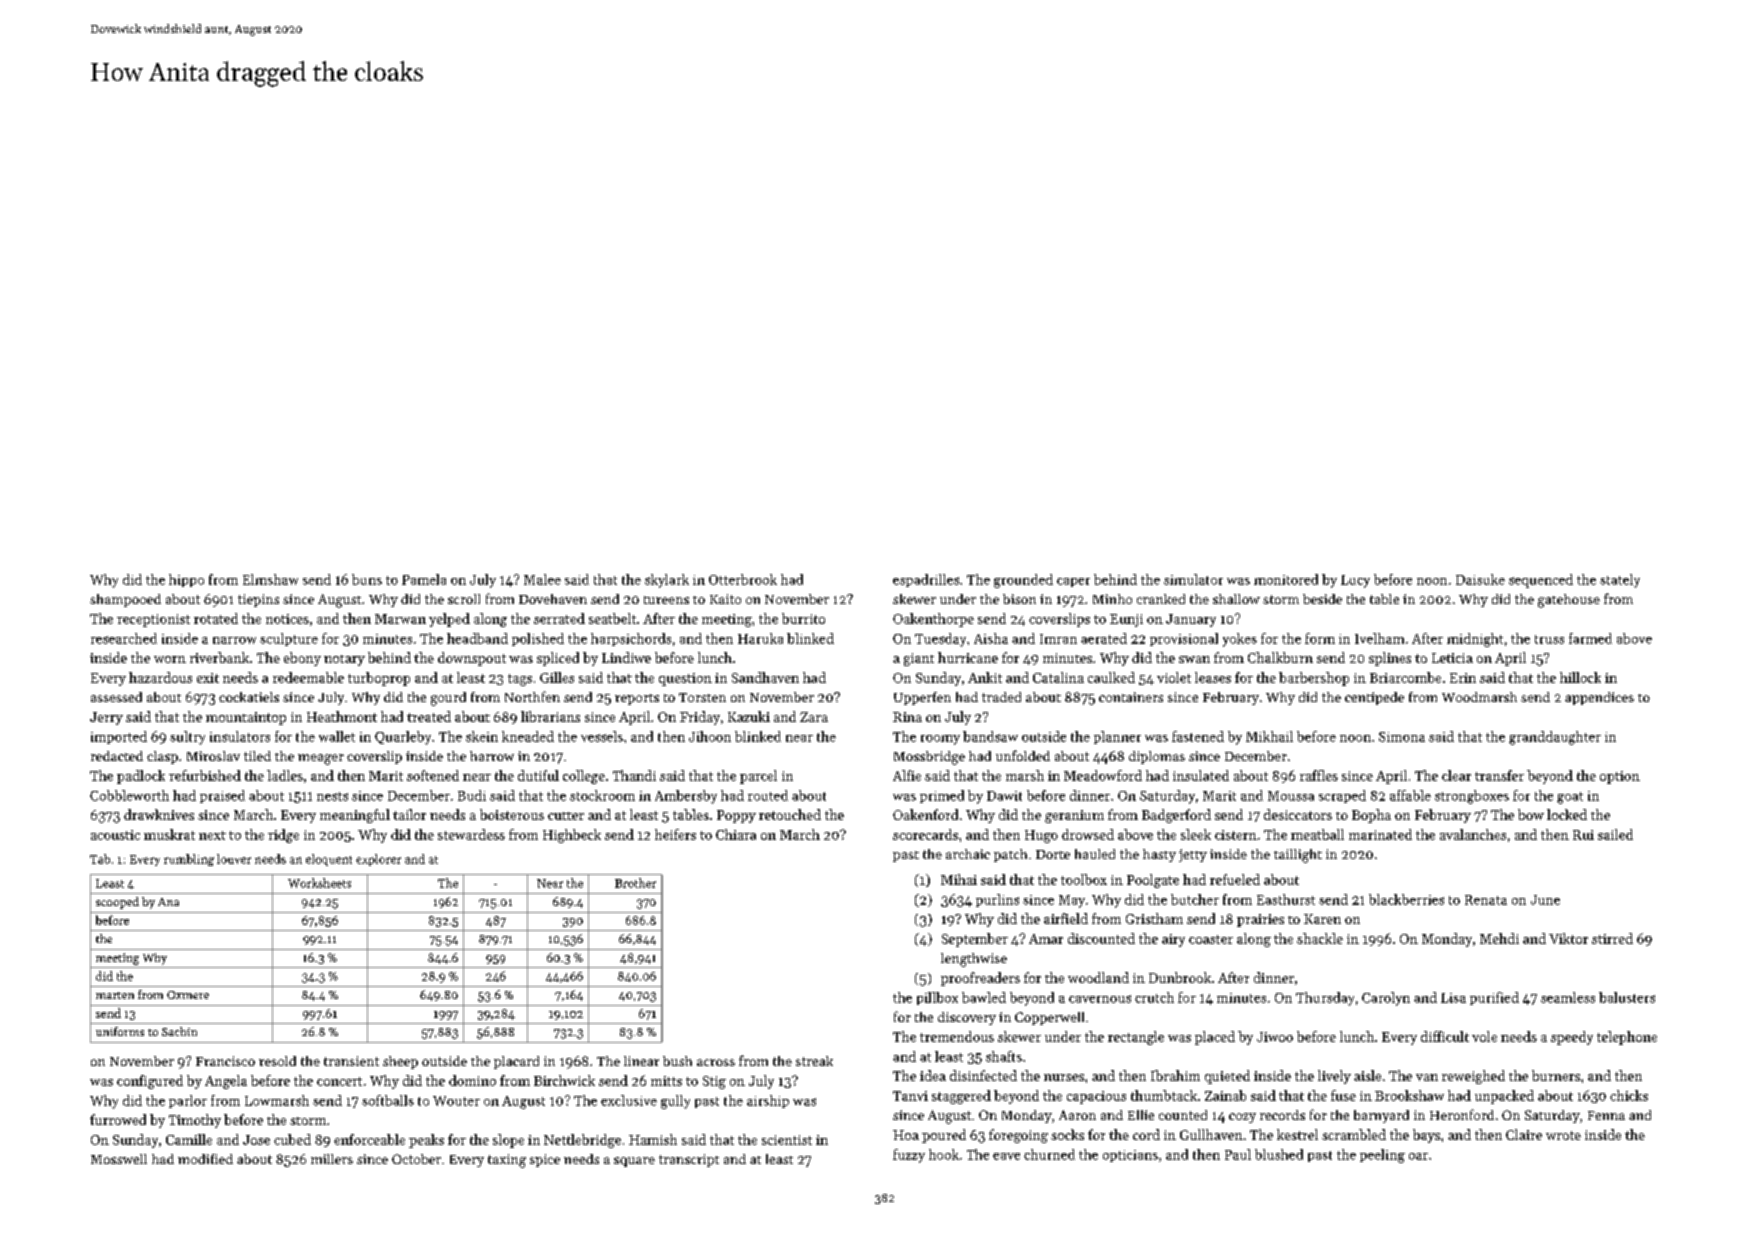 The image size is (1749, 1236). Describe the element at coordinates (344, 660) in the image. I see `notary` at that location.
